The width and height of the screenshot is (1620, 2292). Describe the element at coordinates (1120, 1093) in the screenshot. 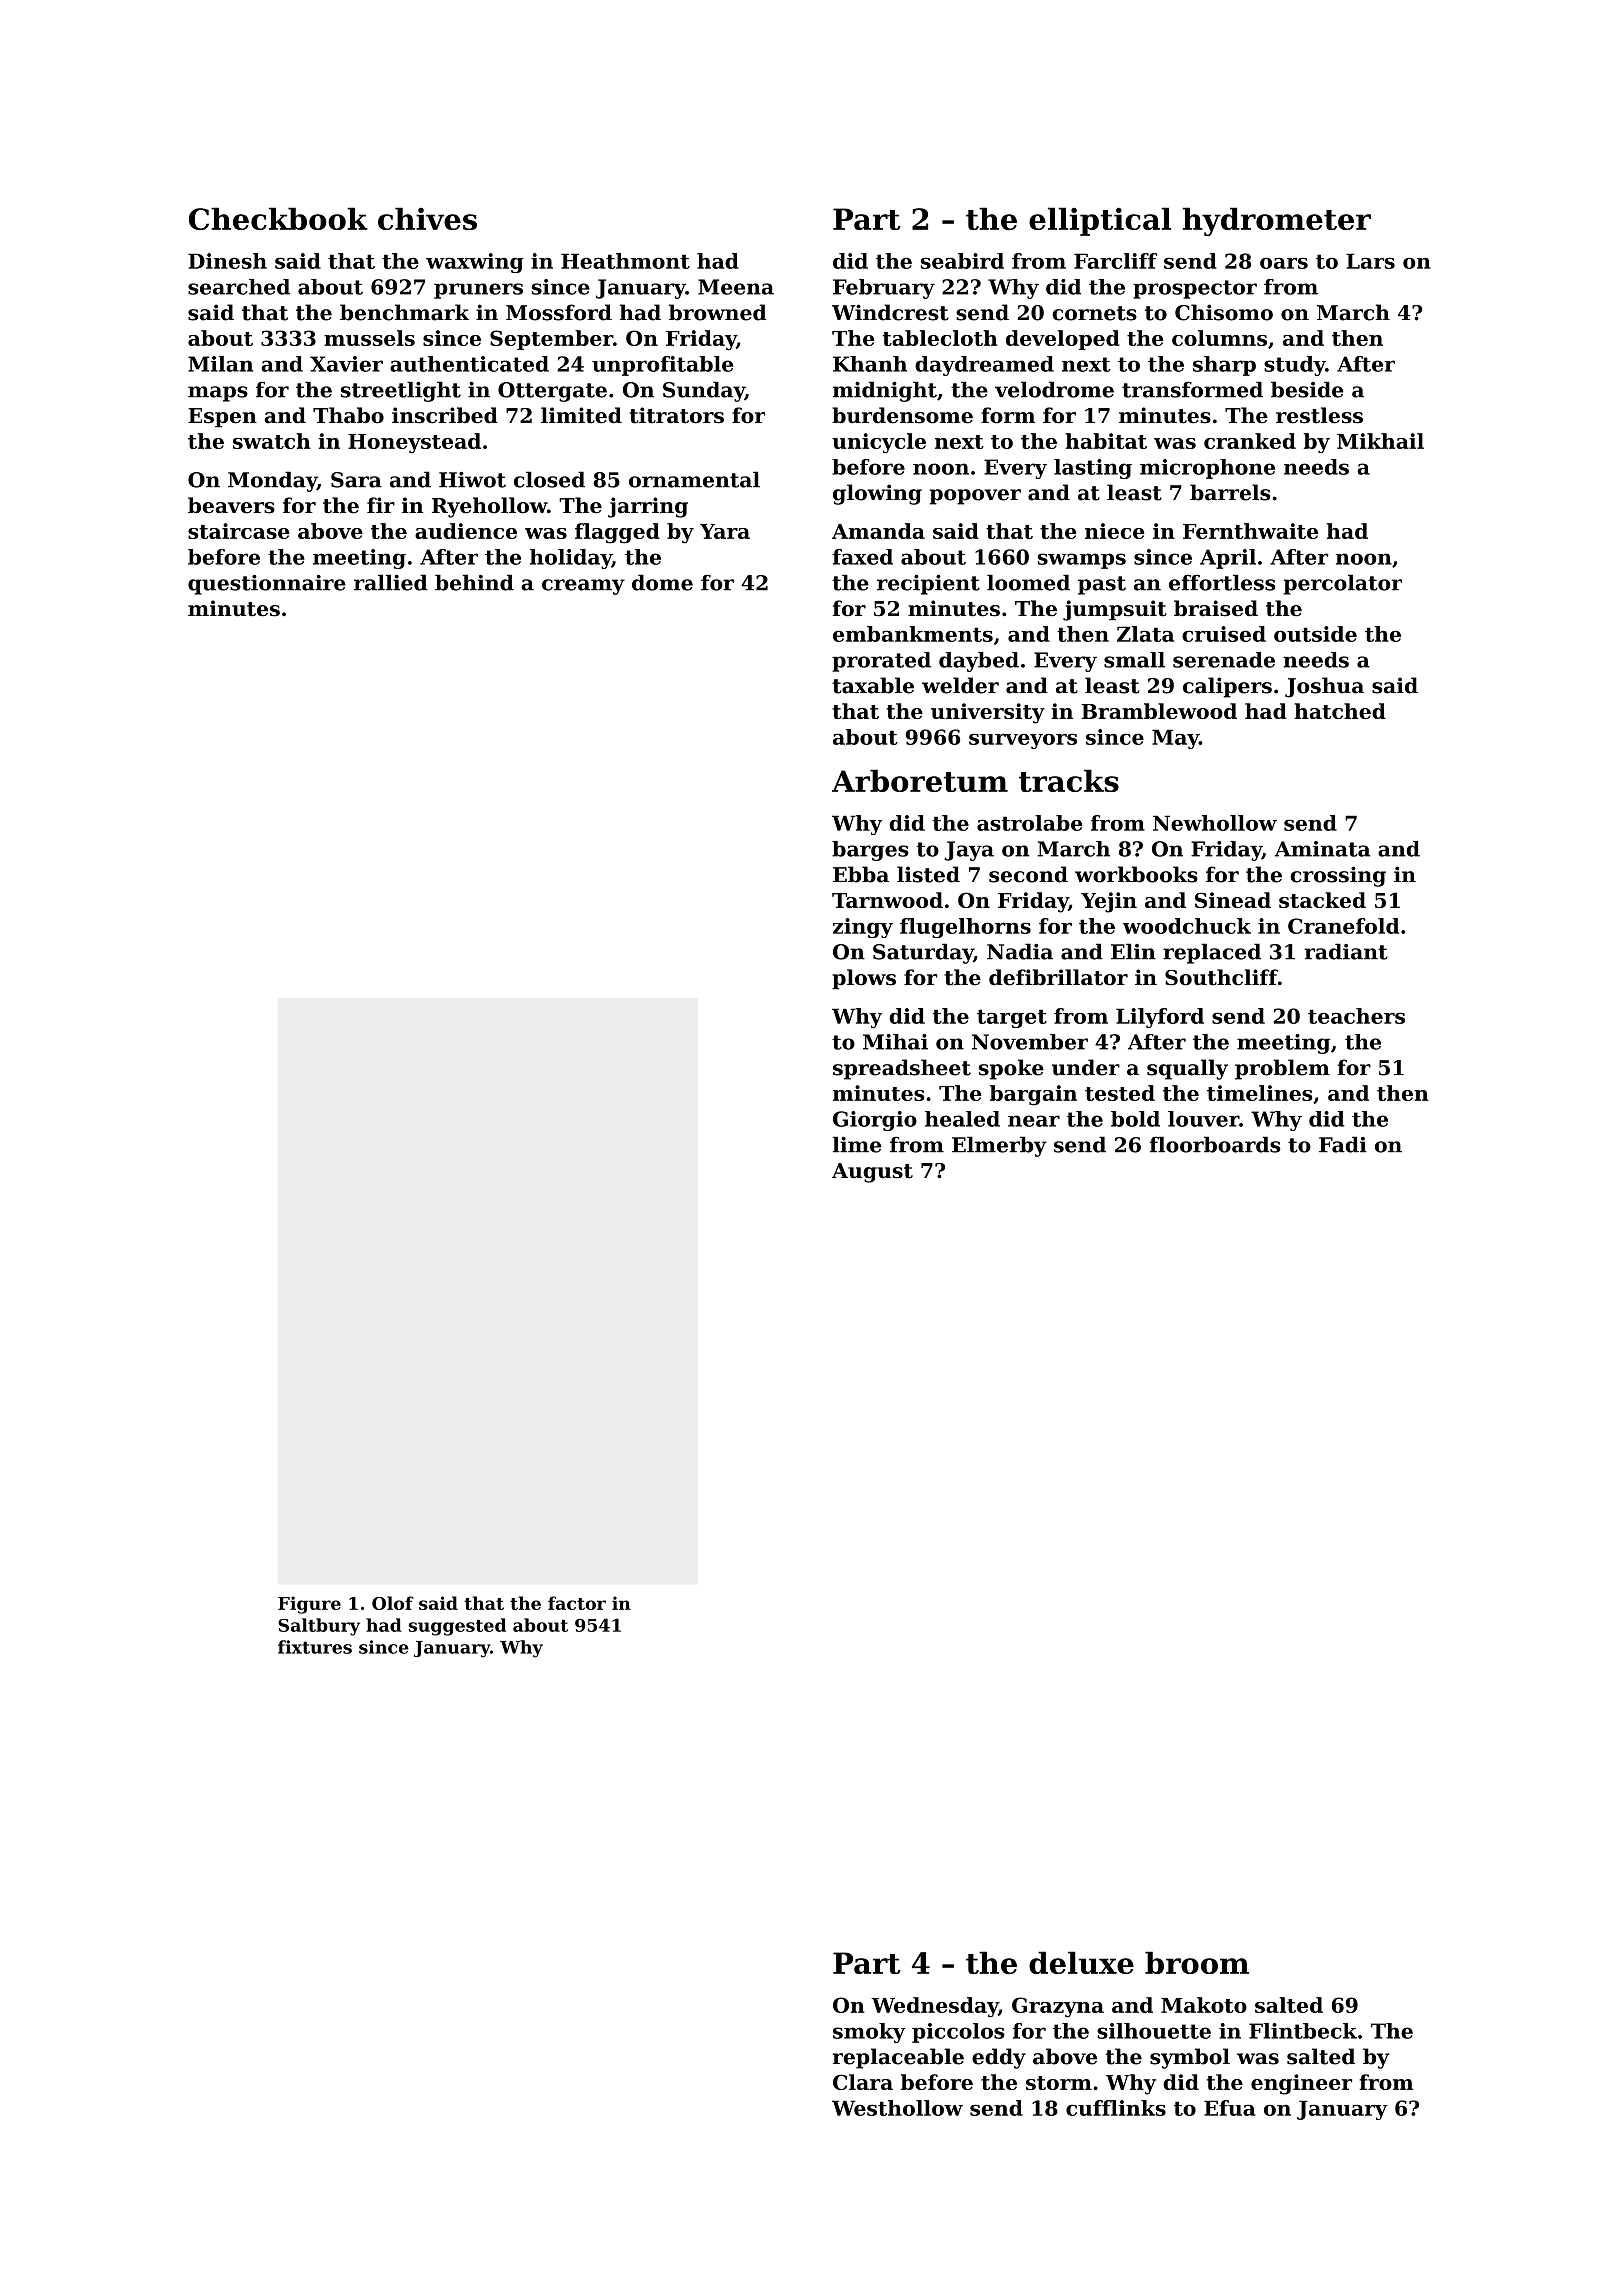

I see `tested` at that location.
